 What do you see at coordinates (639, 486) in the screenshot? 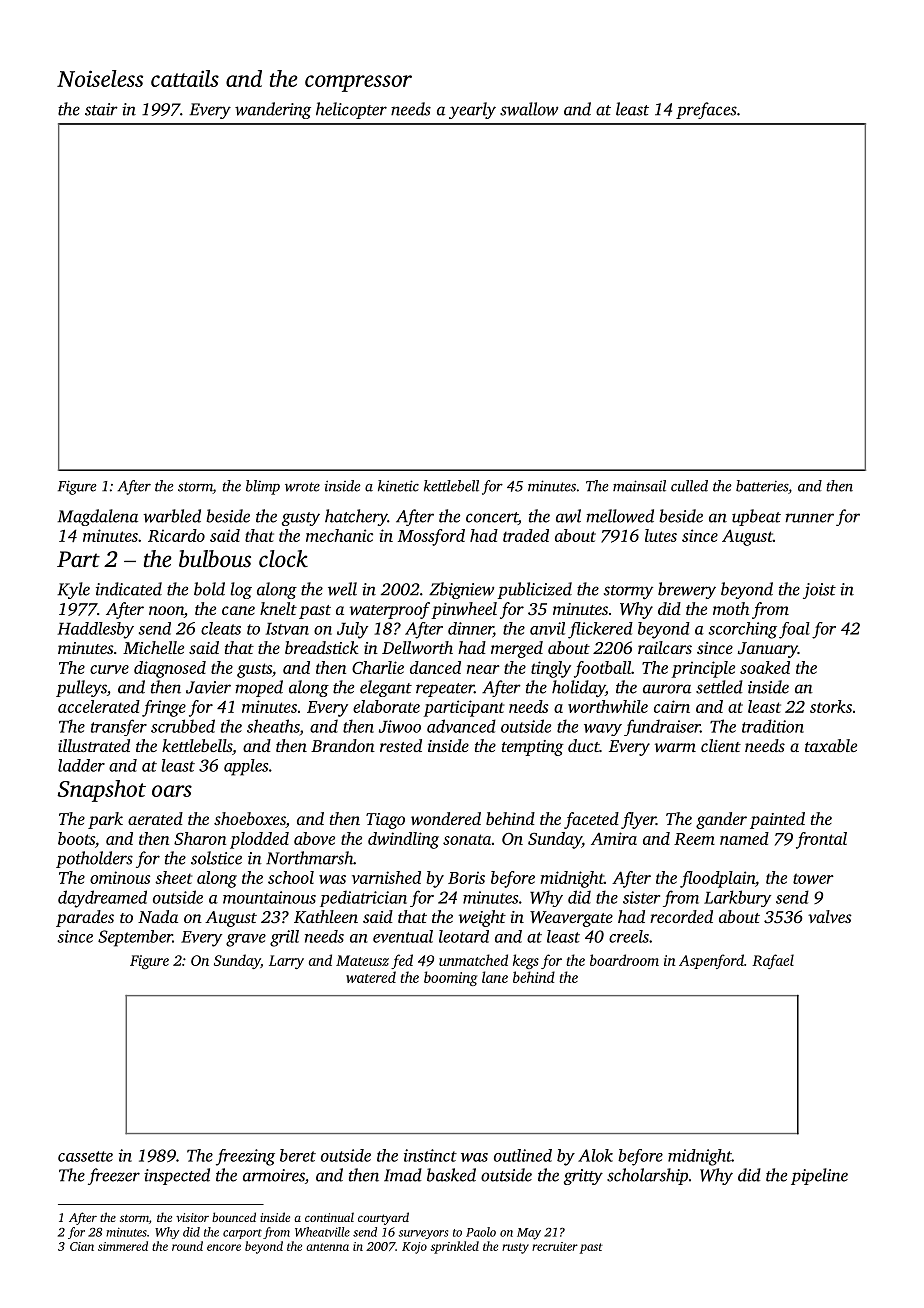
I see `mainsail` at bounding box center [639, 486].
